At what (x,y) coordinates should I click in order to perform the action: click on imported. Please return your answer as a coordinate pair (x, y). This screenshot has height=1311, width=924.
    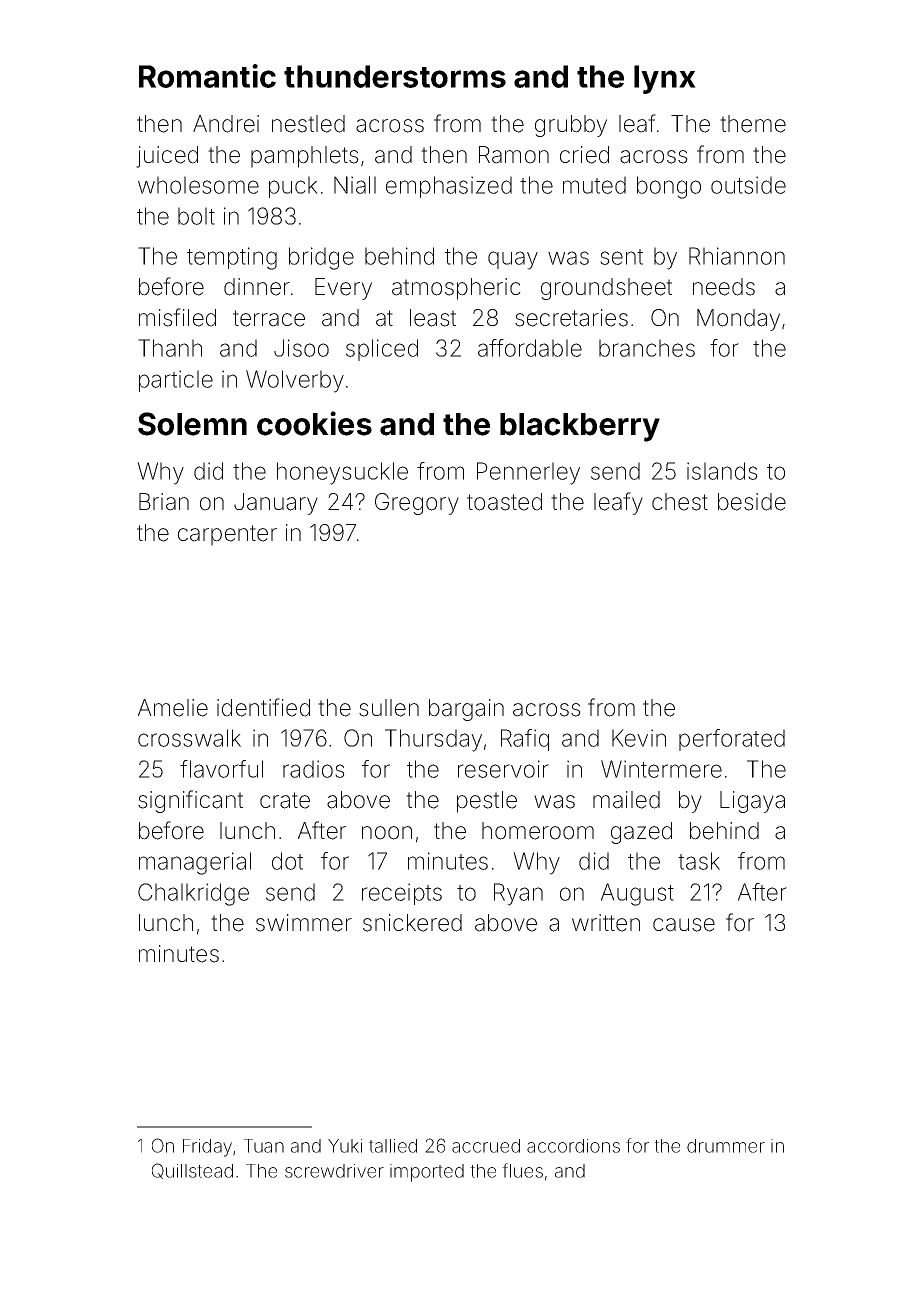
    Looking at the image, I should click on (427, 1173).
